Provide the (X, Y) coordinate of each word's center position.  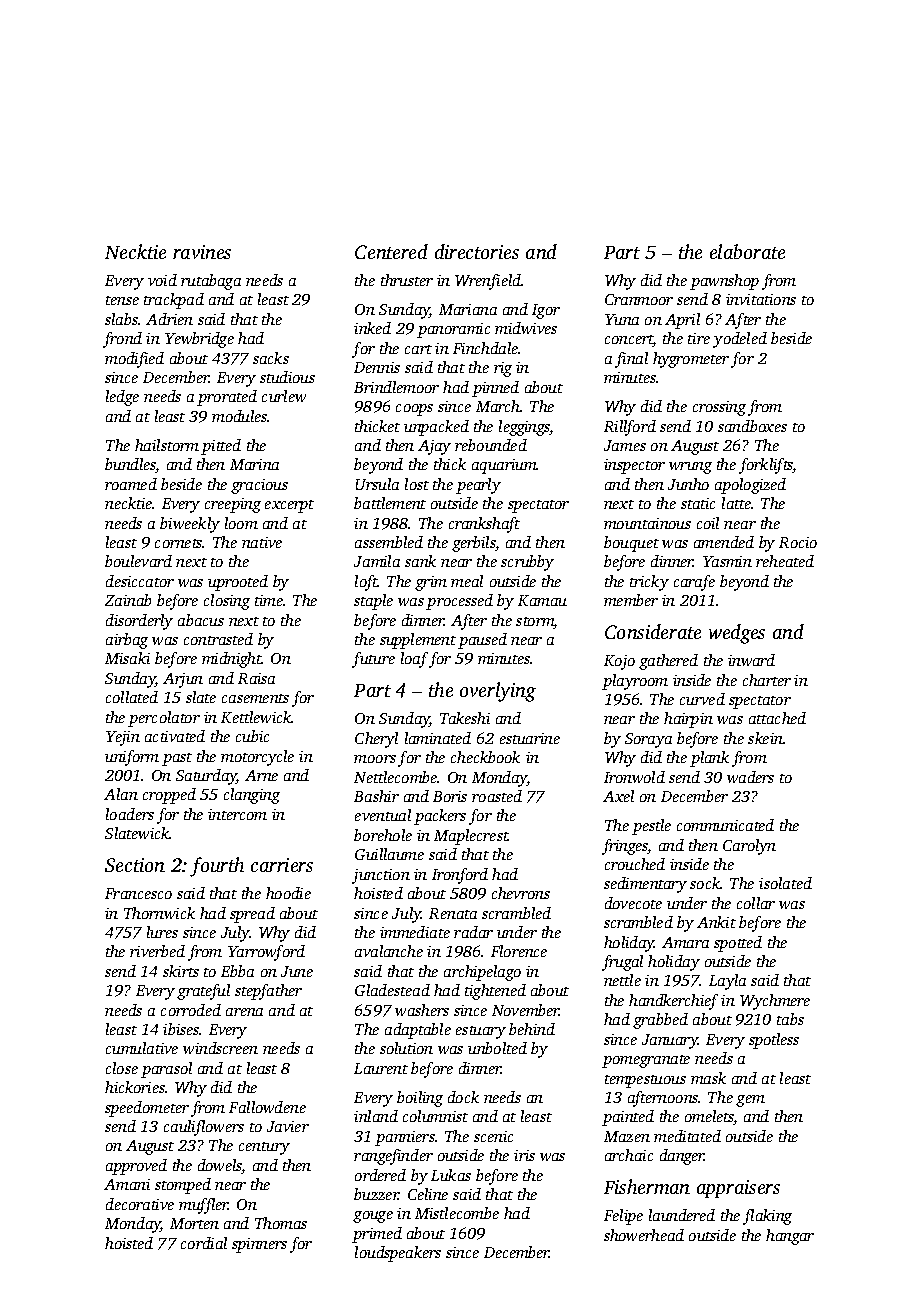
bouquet (631, 544)
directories (477, 251)
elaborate (747, 251)
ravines (202, 252)
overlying (498, 692)
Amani (127, 1184)
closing (227, 602)
